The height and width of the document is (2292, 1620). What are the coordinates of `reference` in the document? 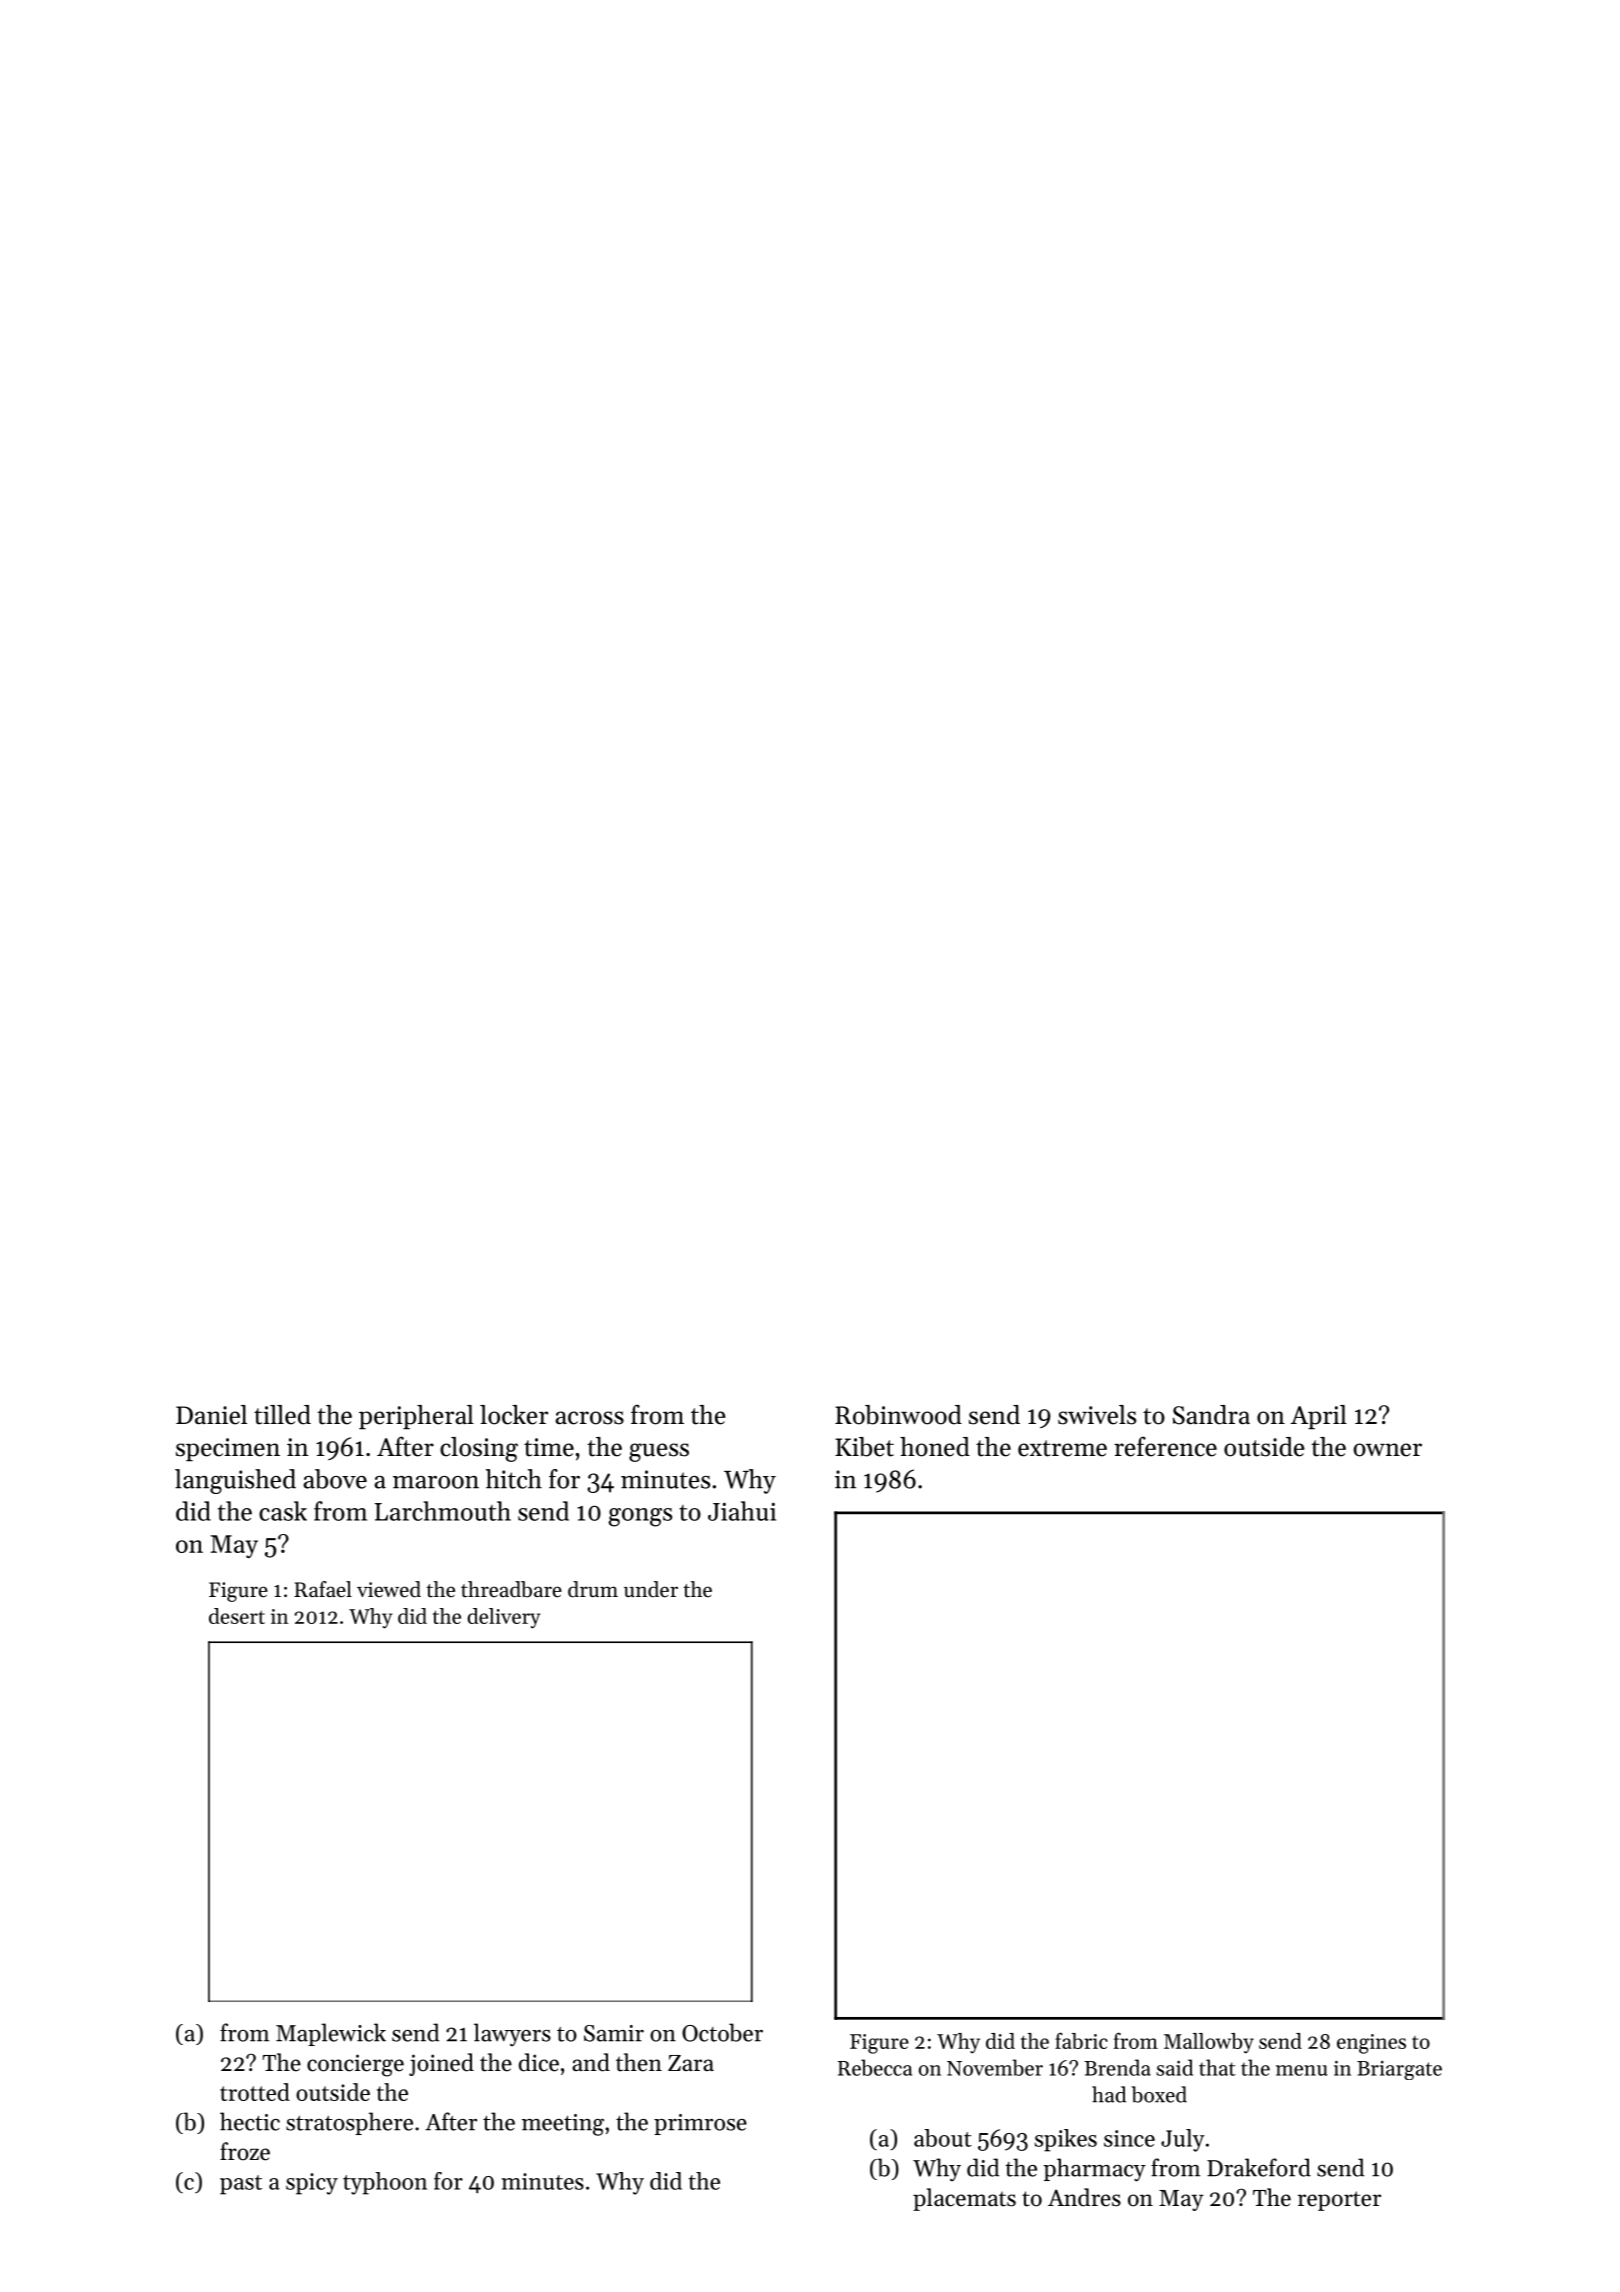 It's located at (1165, 1446).
